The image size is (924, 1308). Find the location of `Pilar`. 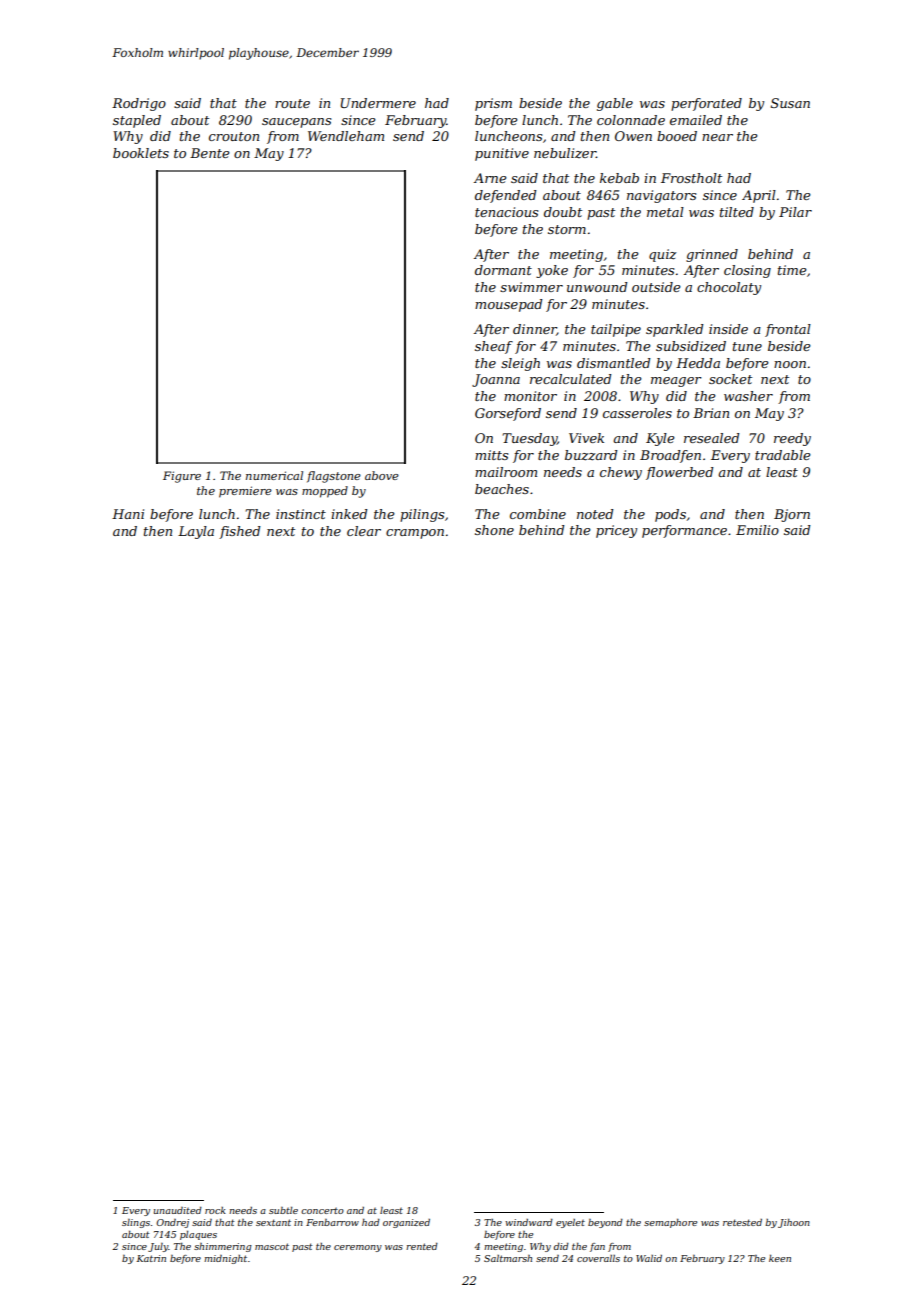

Pilar is located at coordinates (795, 212).
